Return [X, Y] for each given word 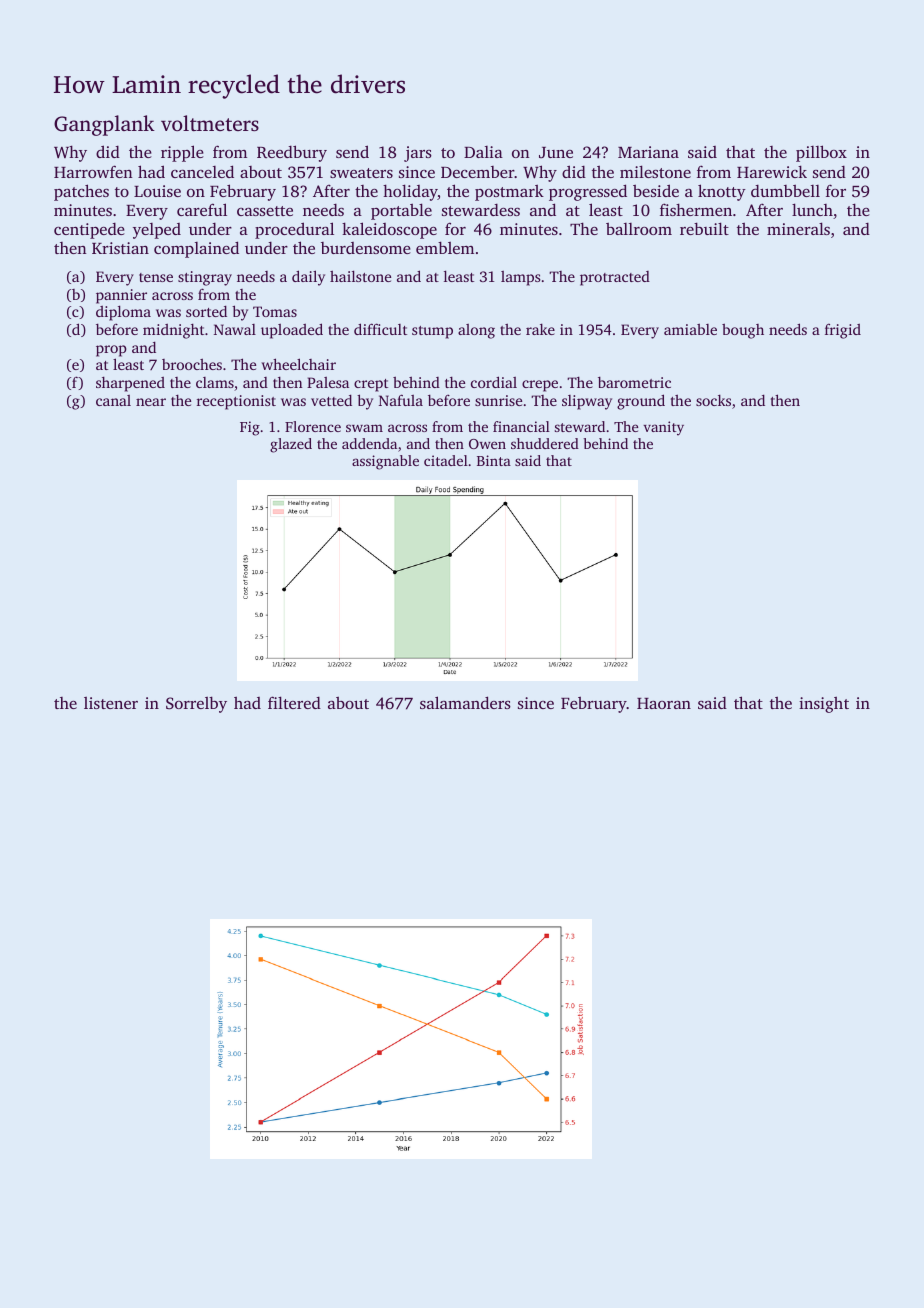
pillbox [821, 153]
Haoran [664, 703]
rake [540, 329]
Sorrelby [196, 704]
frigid [843, 331]
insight [824, 705]
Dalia [483, 152]
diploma [123, 313]
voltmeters [210, 123]
